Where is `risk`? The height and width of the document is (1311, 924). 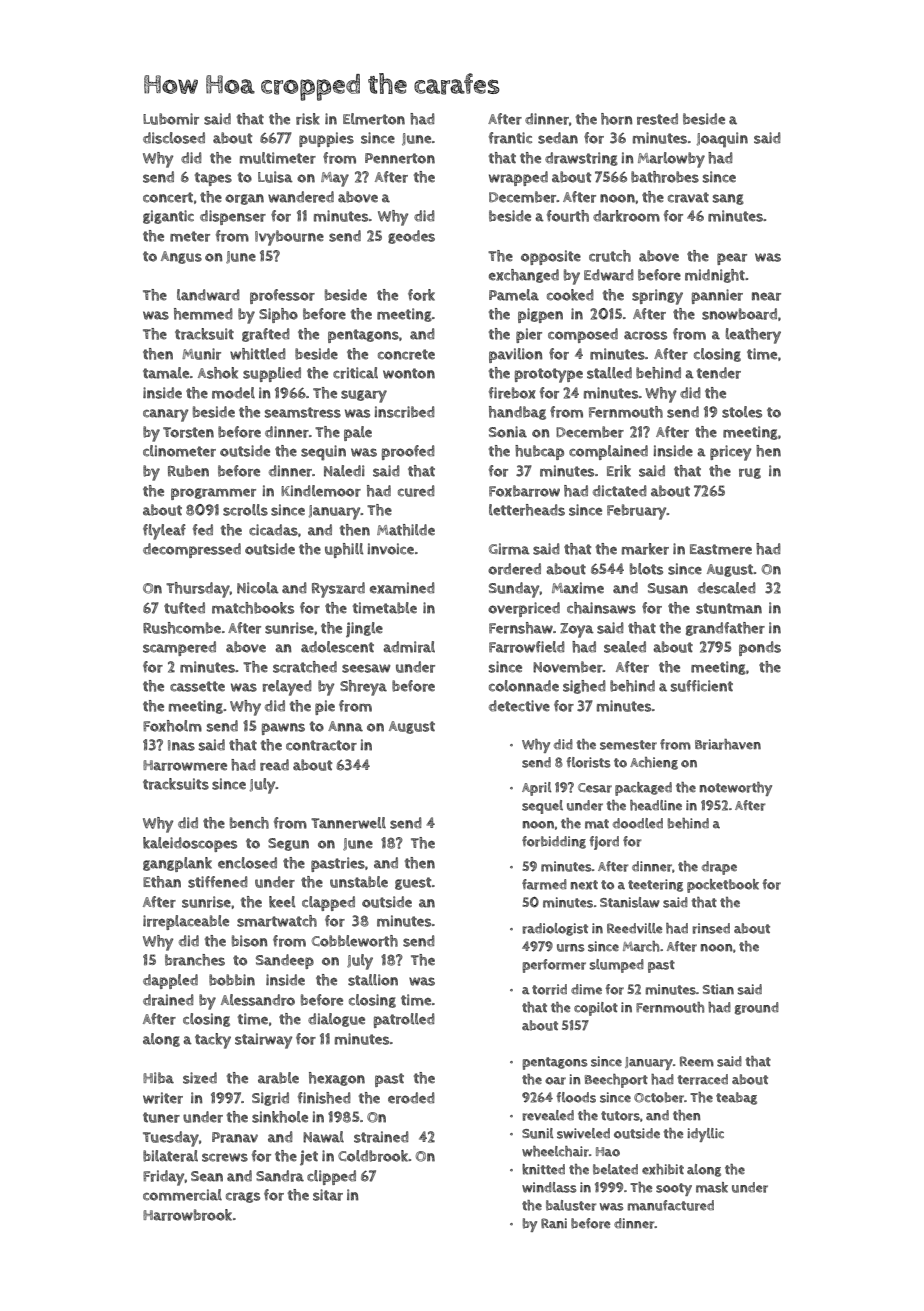
risk is located at coordinates (308, 119).
